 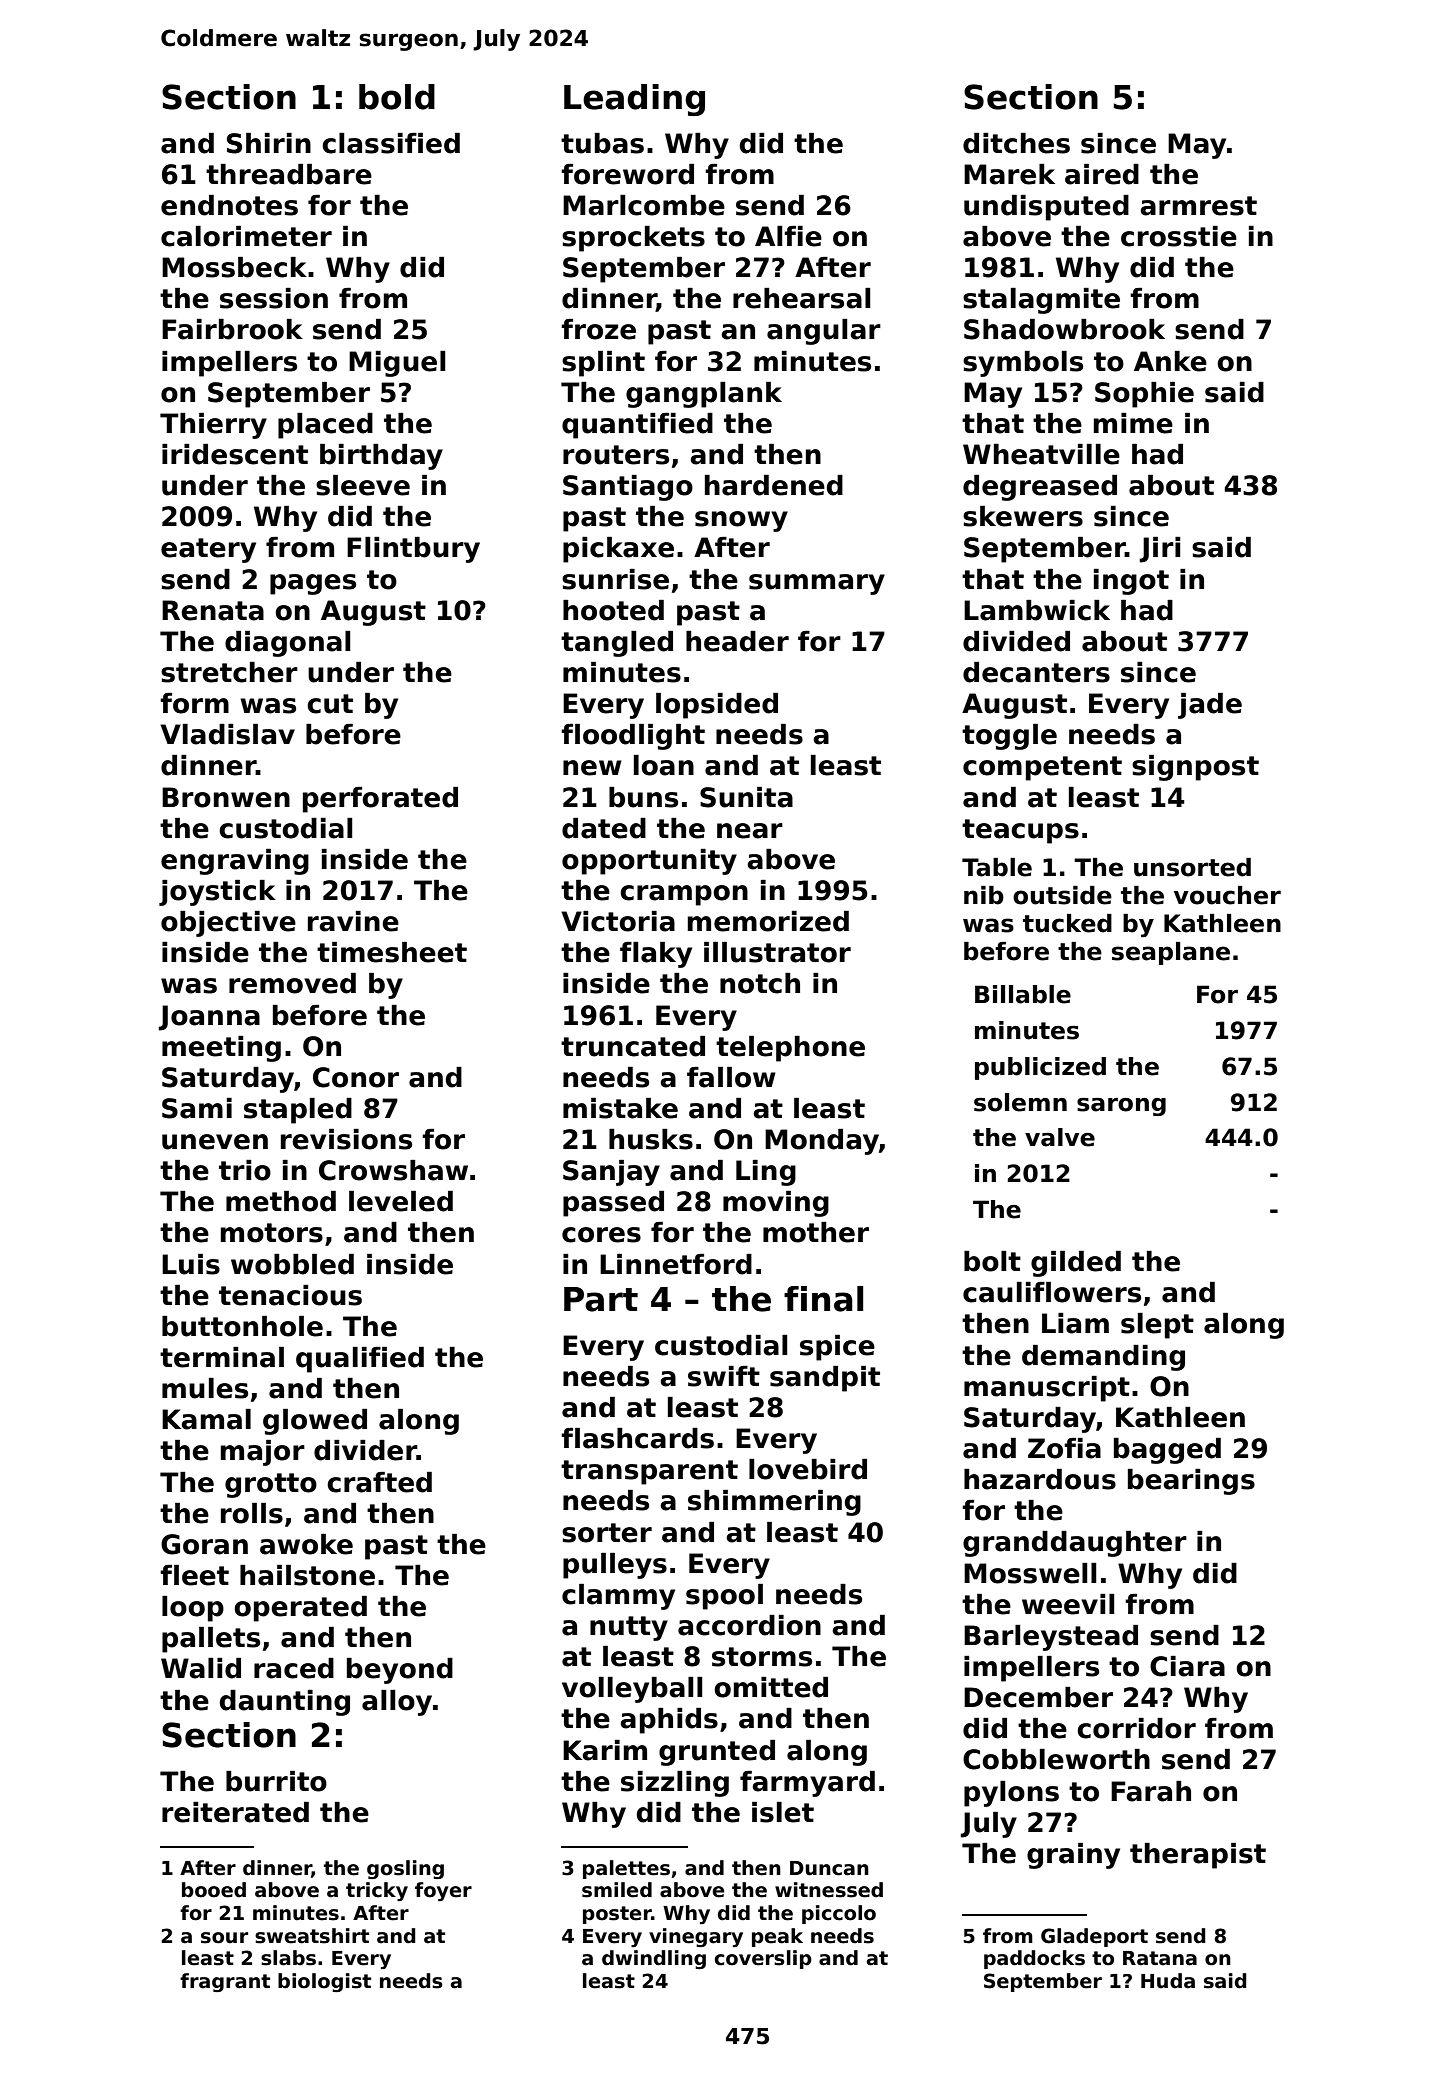 What do you see at coordinates (824, 332) in the screenshot?
I see `angular` at bounding box center [824, 332].
